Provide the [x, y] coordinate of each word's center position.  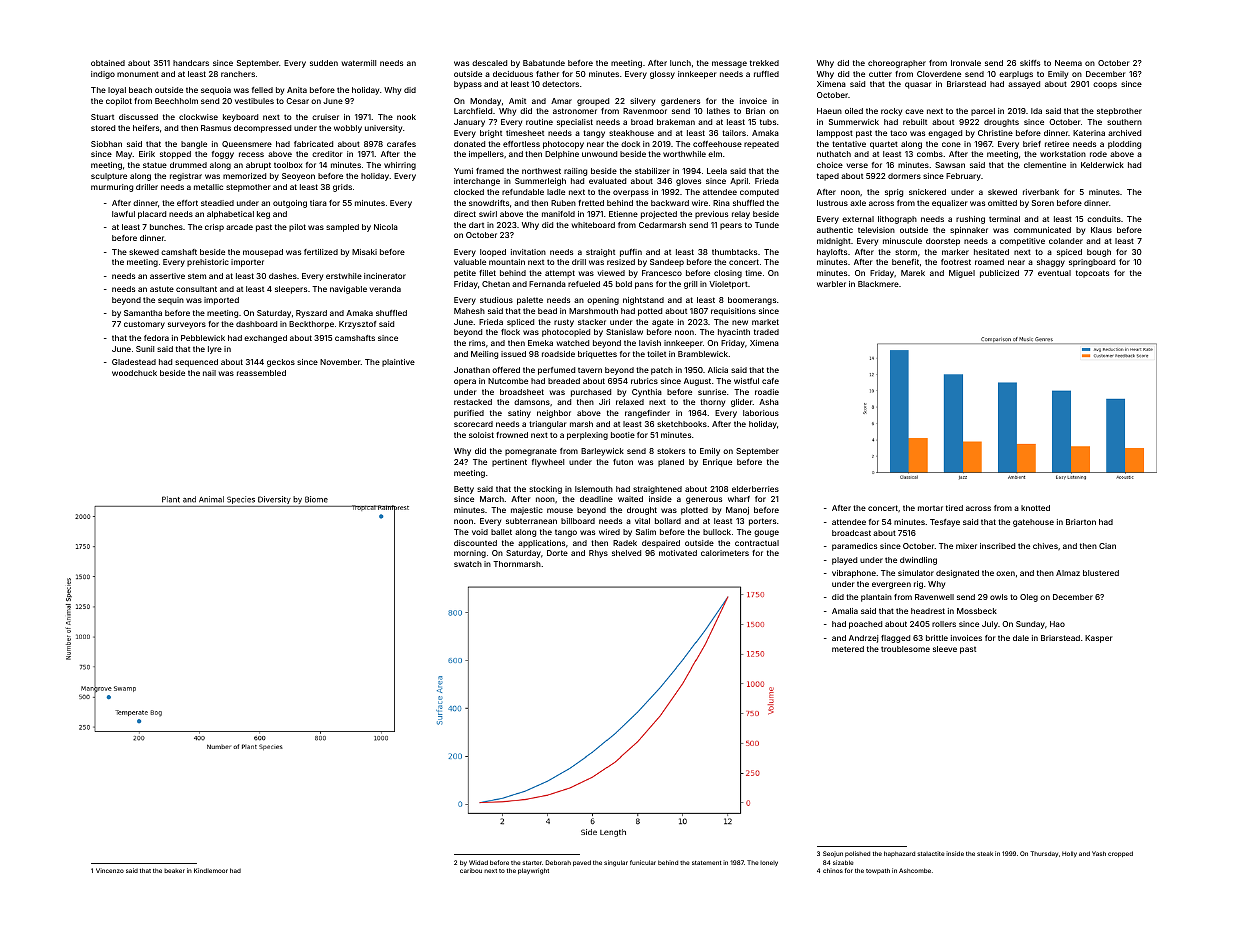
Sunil [145, 349]
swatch [468, 564]
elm [715, 154]
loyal [117, 91]
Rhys [598, 554]
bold [624, 284]
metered [848, 649]
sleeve [945, 649]
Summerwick [854, 122]
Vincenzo [110, 870]
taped [828, 177]
